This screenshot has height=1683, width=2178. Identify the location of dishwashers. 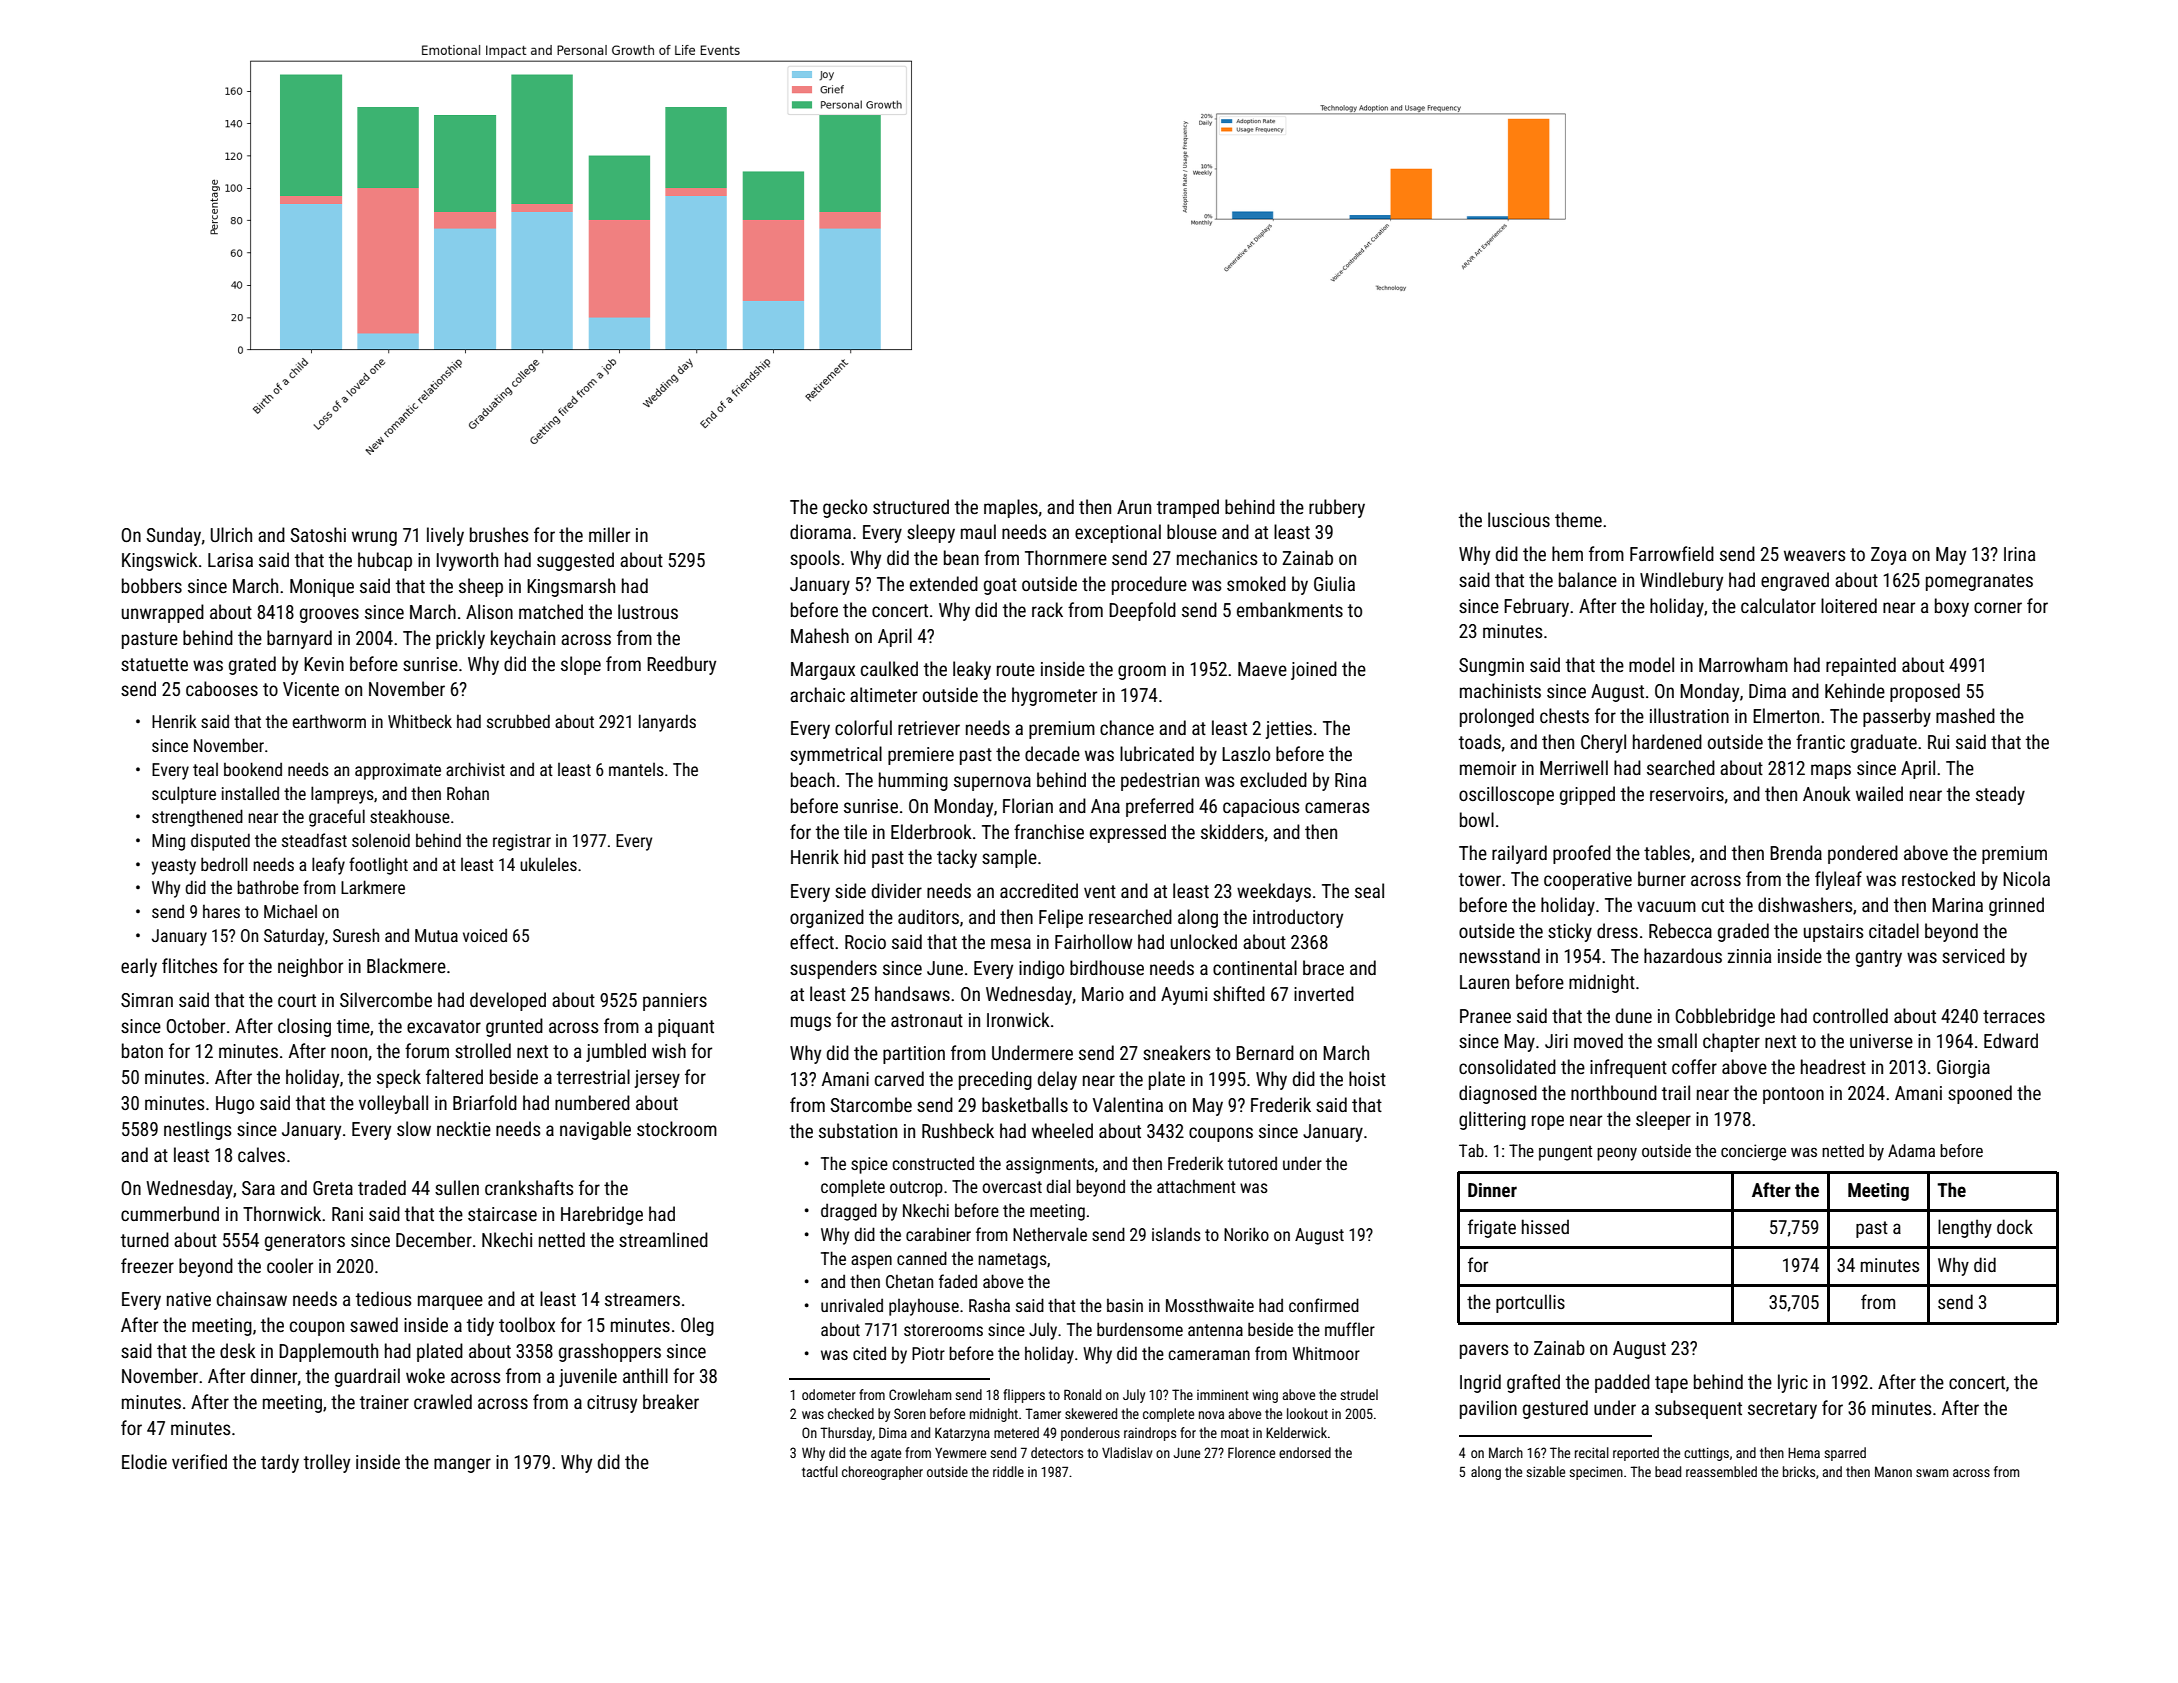
(1805, 904).
